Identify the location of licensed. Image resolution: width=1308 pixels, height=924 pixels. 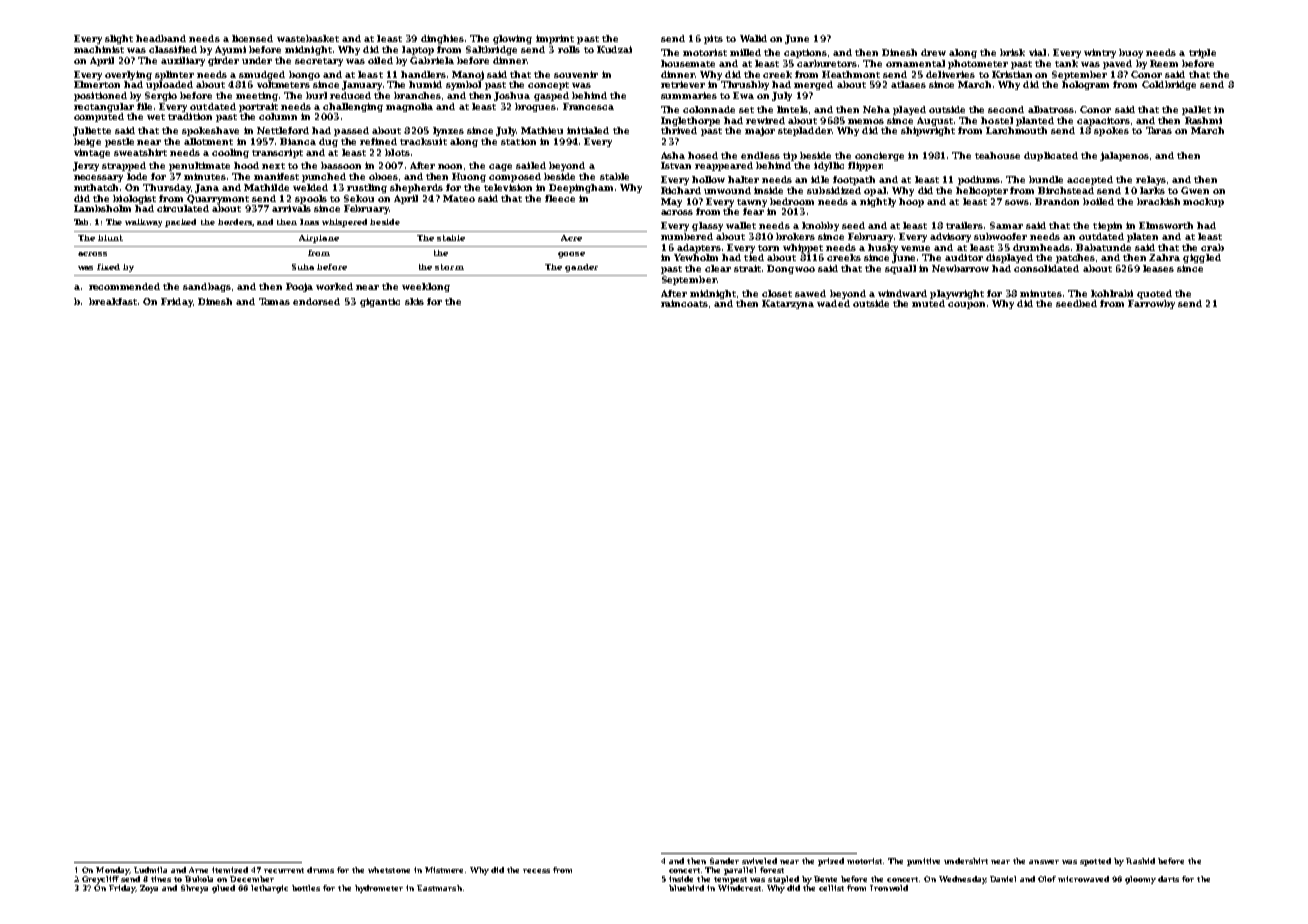
(252, 38).
